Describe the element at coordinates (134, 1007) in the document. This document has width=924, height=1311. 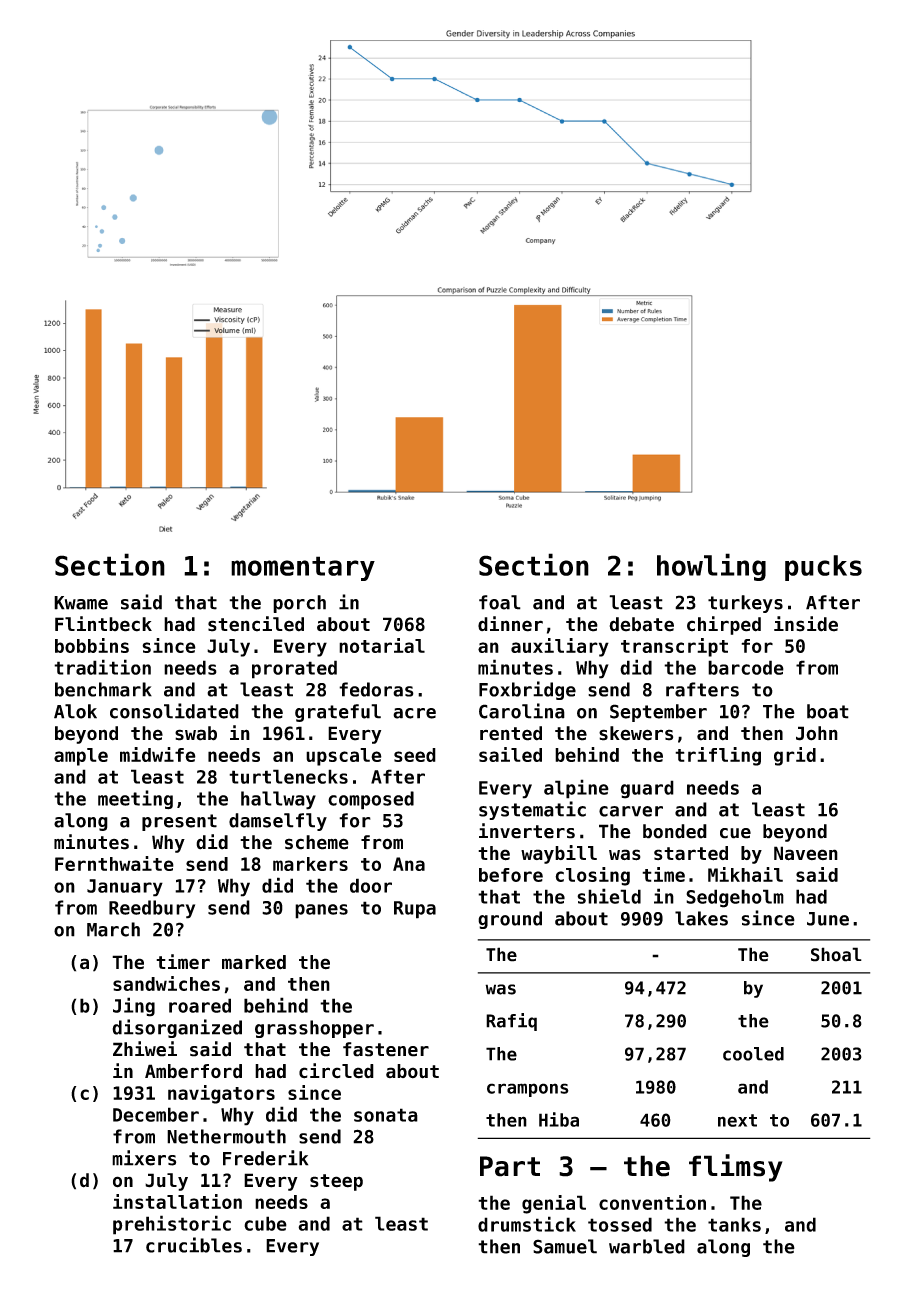
I see `Jing` at that location.
